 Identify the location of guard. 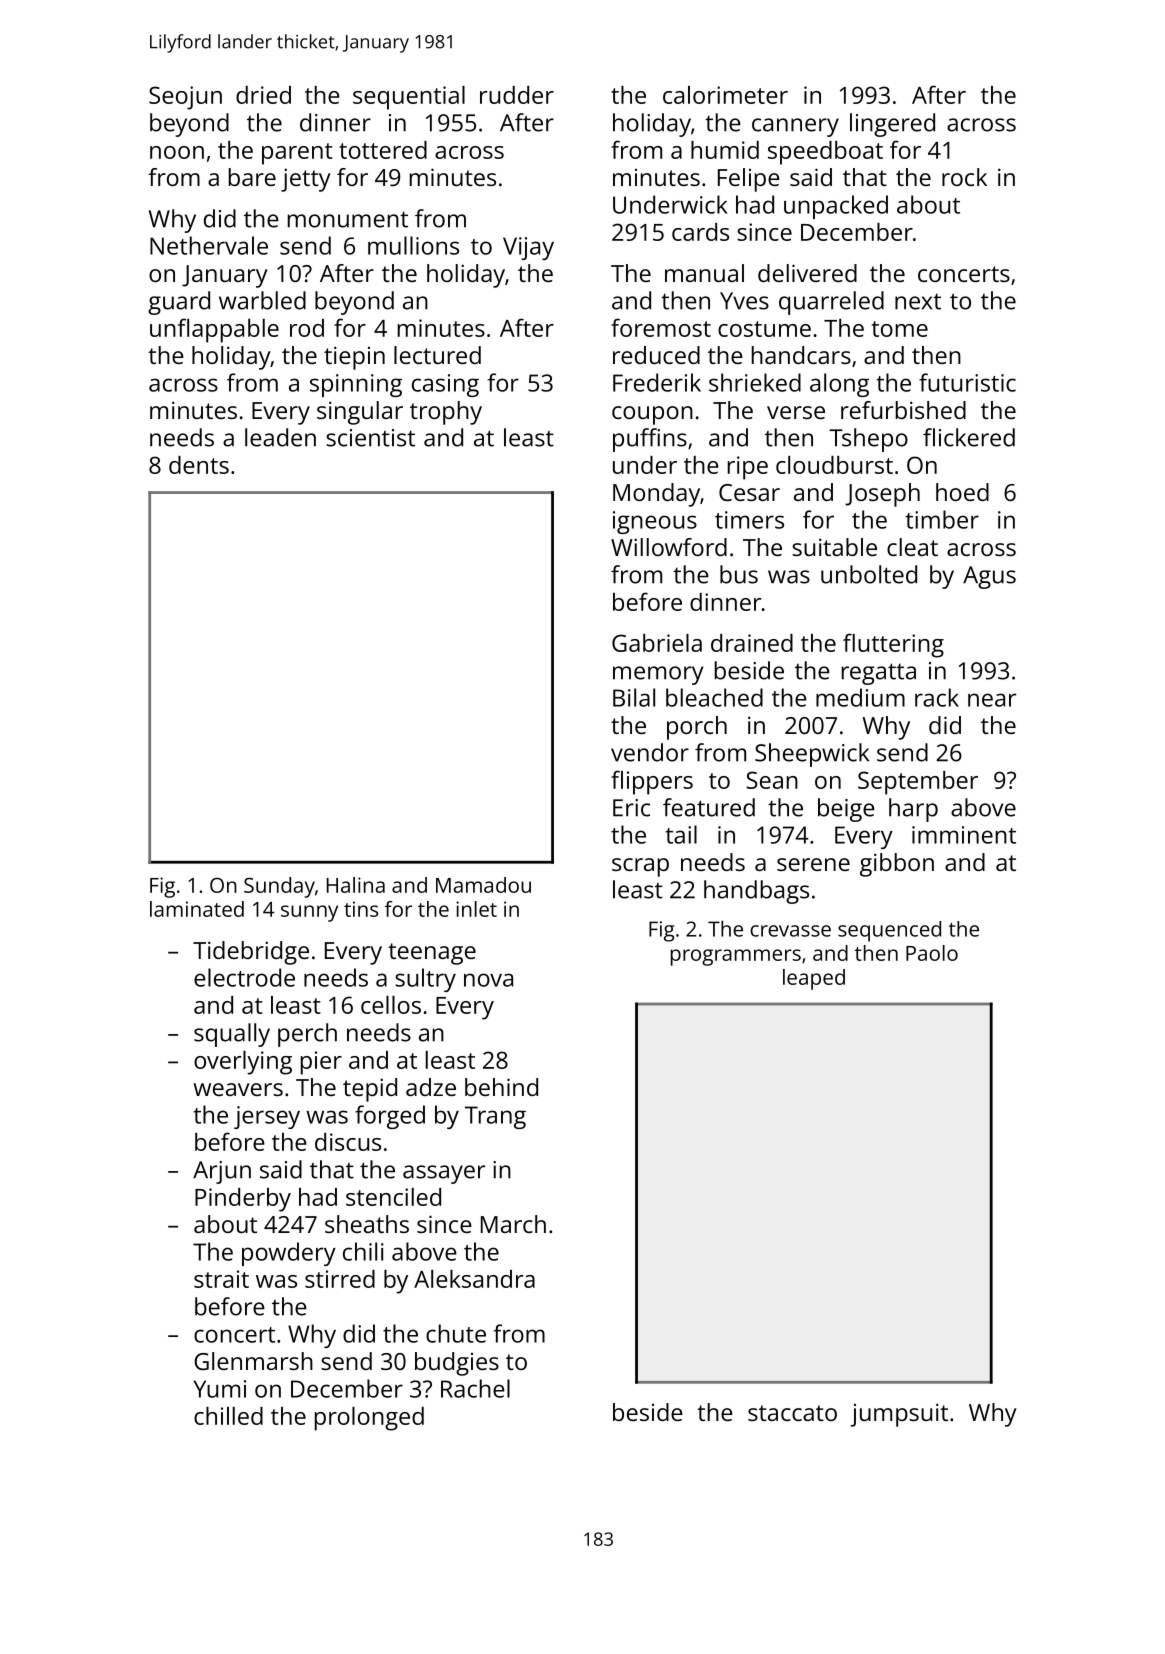
(179, 303).
